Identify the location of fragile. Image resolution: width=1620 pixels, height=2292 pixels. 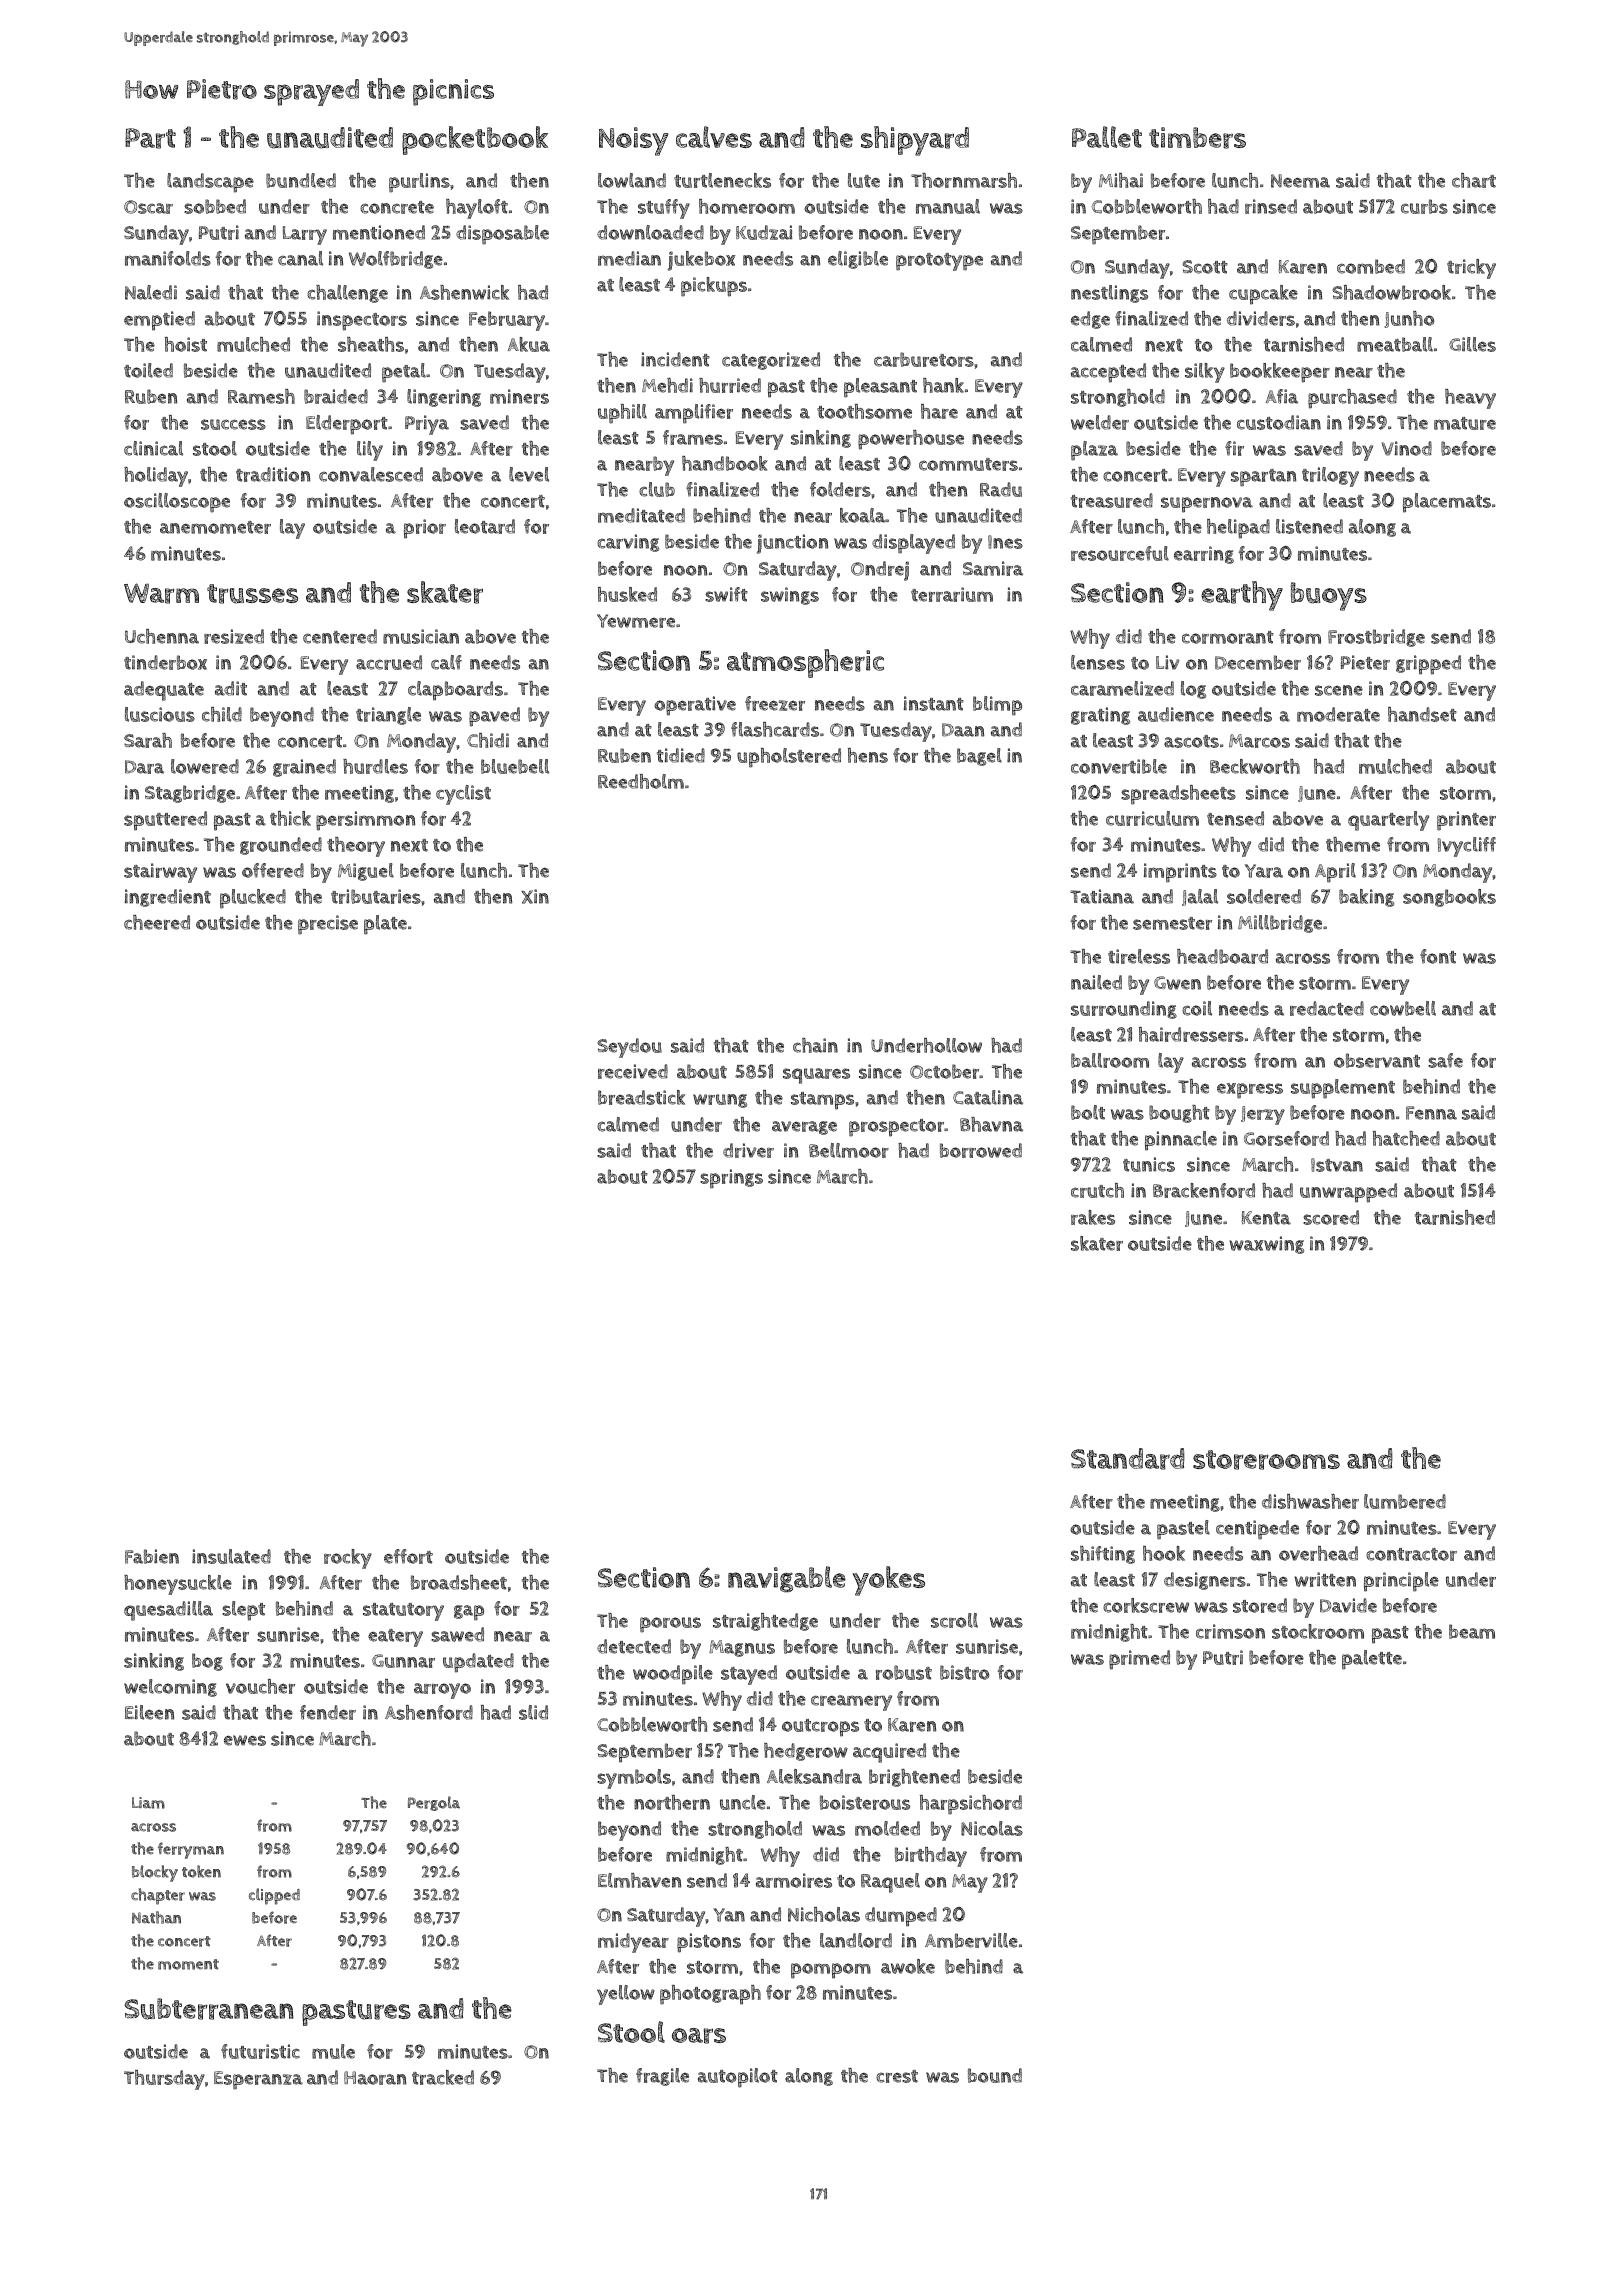
(662, 2077).
